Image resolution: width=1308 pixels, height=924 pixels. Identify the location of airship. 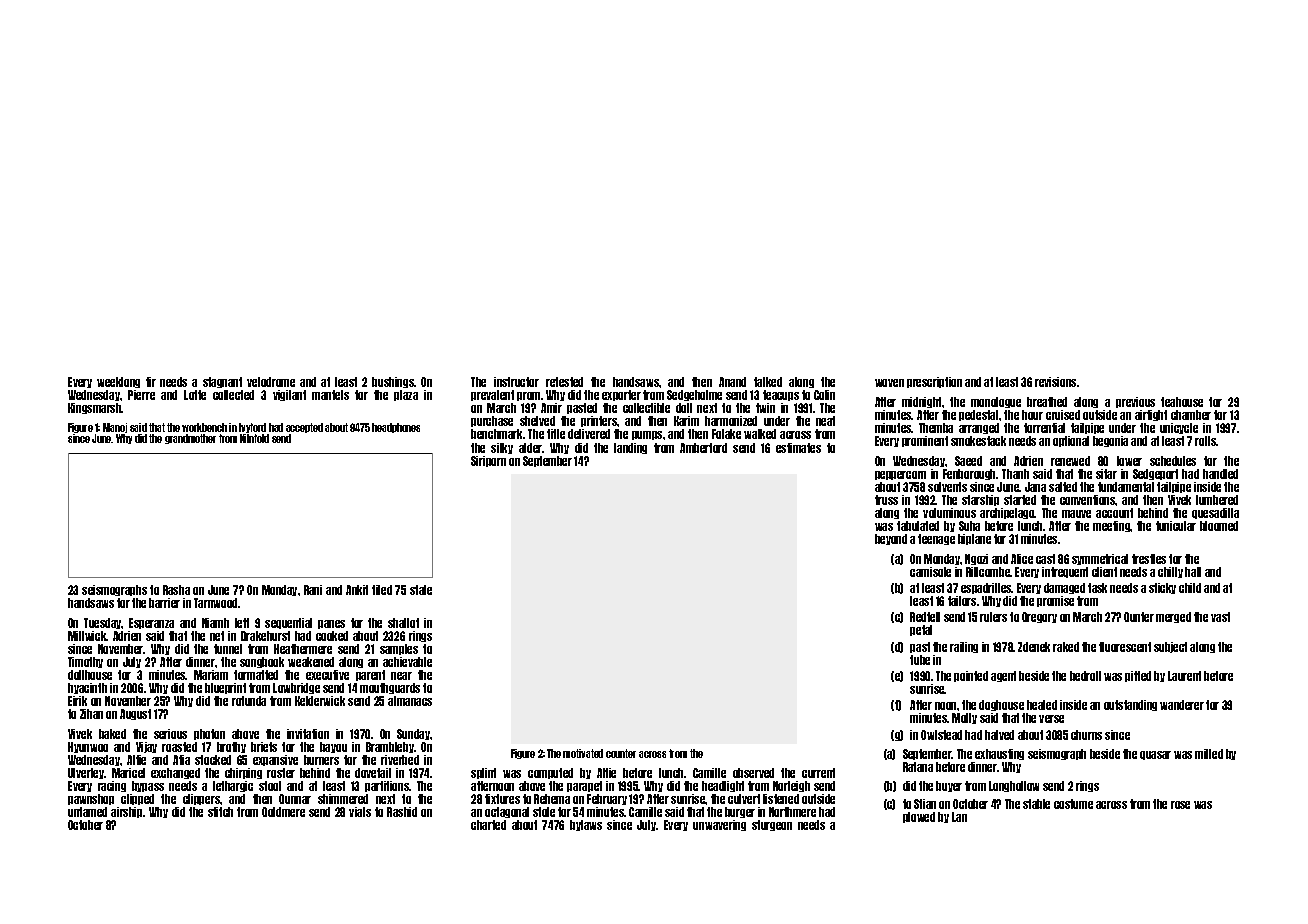
(126, 812).
